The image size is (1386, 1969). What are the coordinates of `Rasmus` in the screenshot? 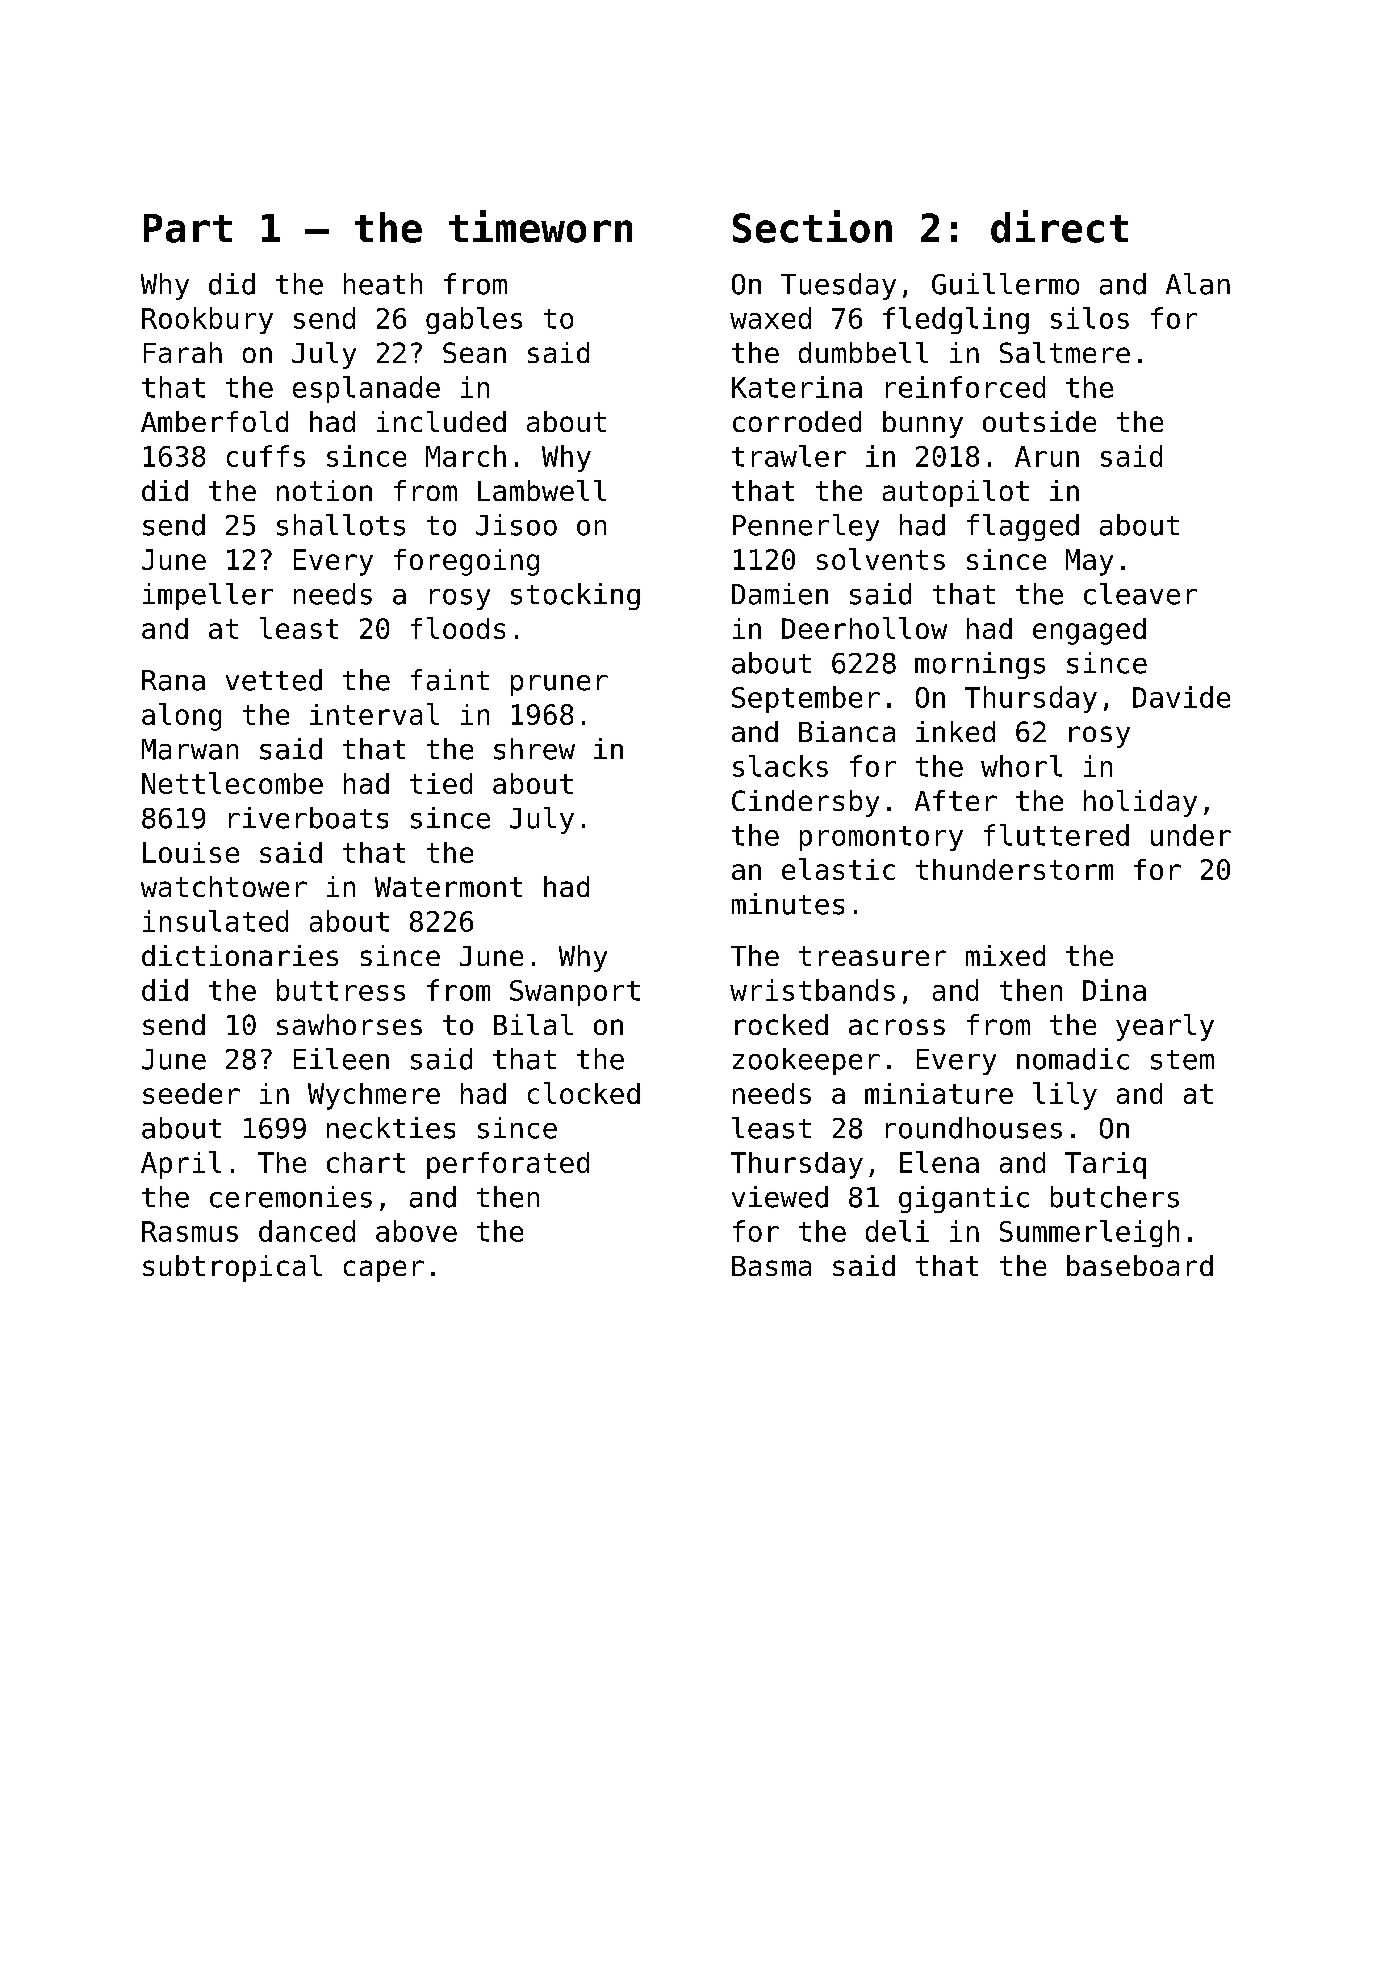 It's located at (190, 1231).
